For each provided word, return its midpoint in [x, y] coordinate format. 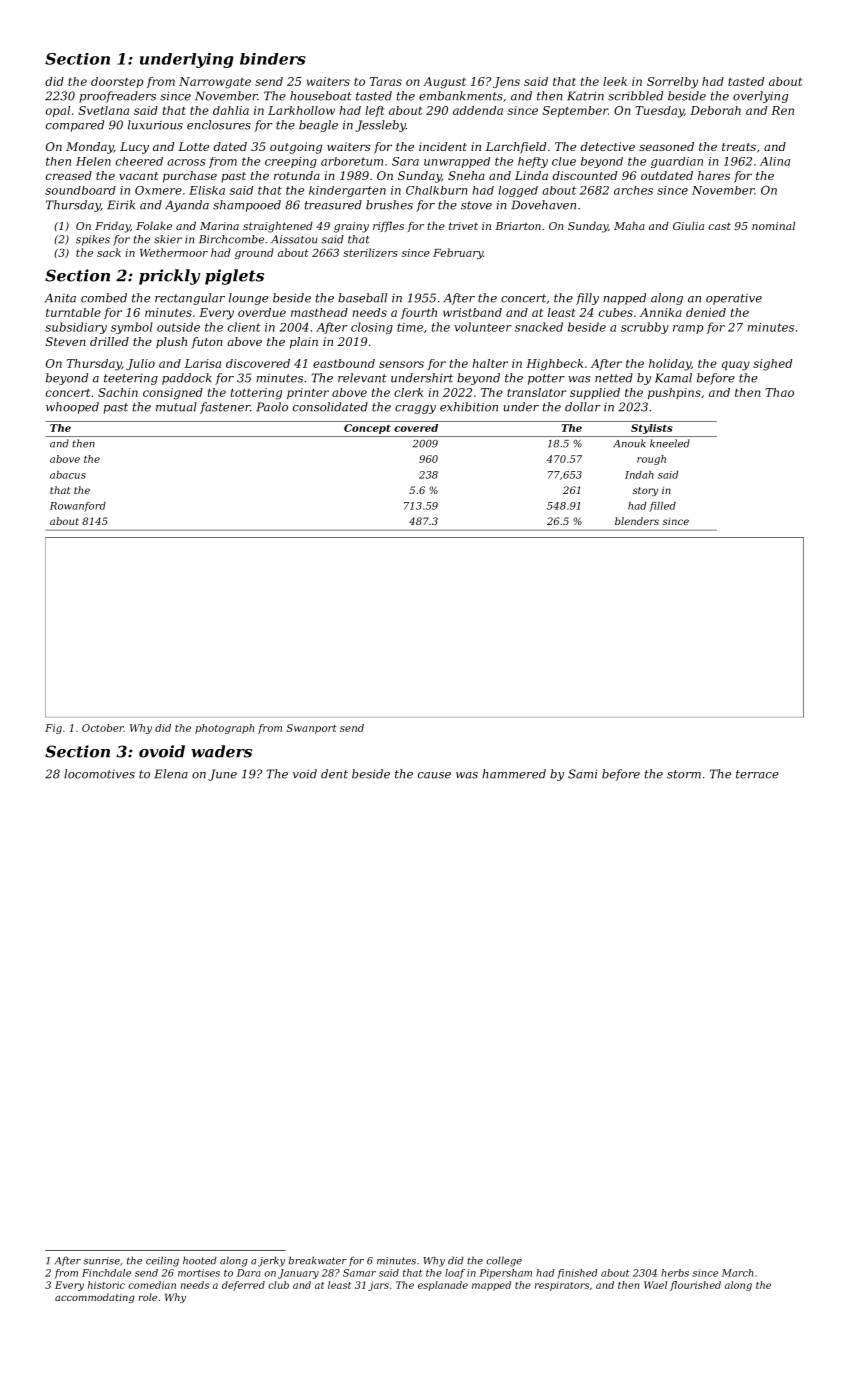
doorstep [117, 82]
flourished [695, 1286]
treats [739, 147]
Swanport [311, 729]
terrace [757, 774]
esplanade [443, 1286]
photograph [224, 729]
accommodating [95, 1298]
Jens [506, 82]
